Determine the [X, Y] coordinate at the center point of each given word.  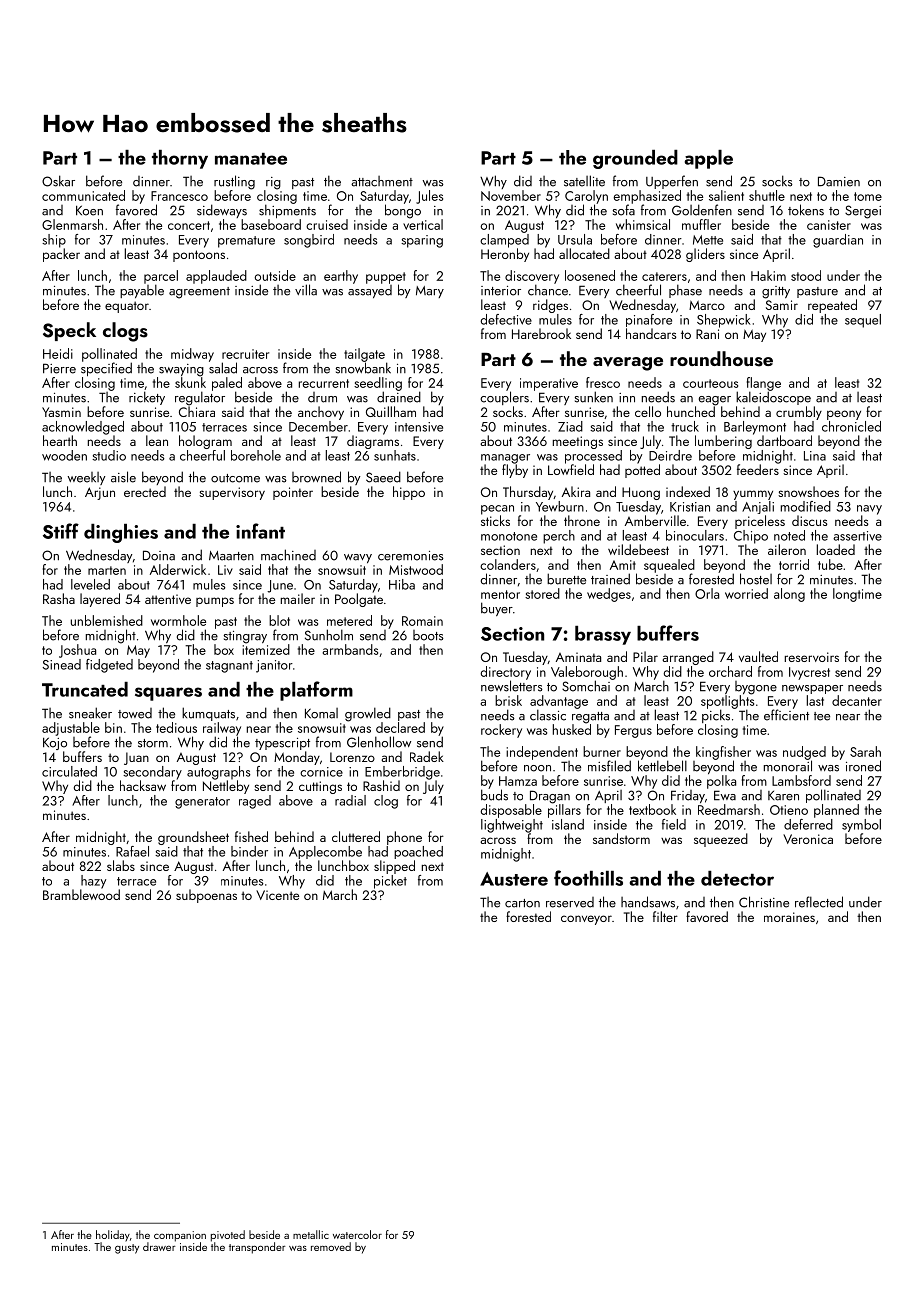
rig [273, 183]
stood [806, 275]
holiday [113, 1236]
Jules [429, 197]
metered [349, 620]
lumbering [723, 442]
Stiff [61, 531]
